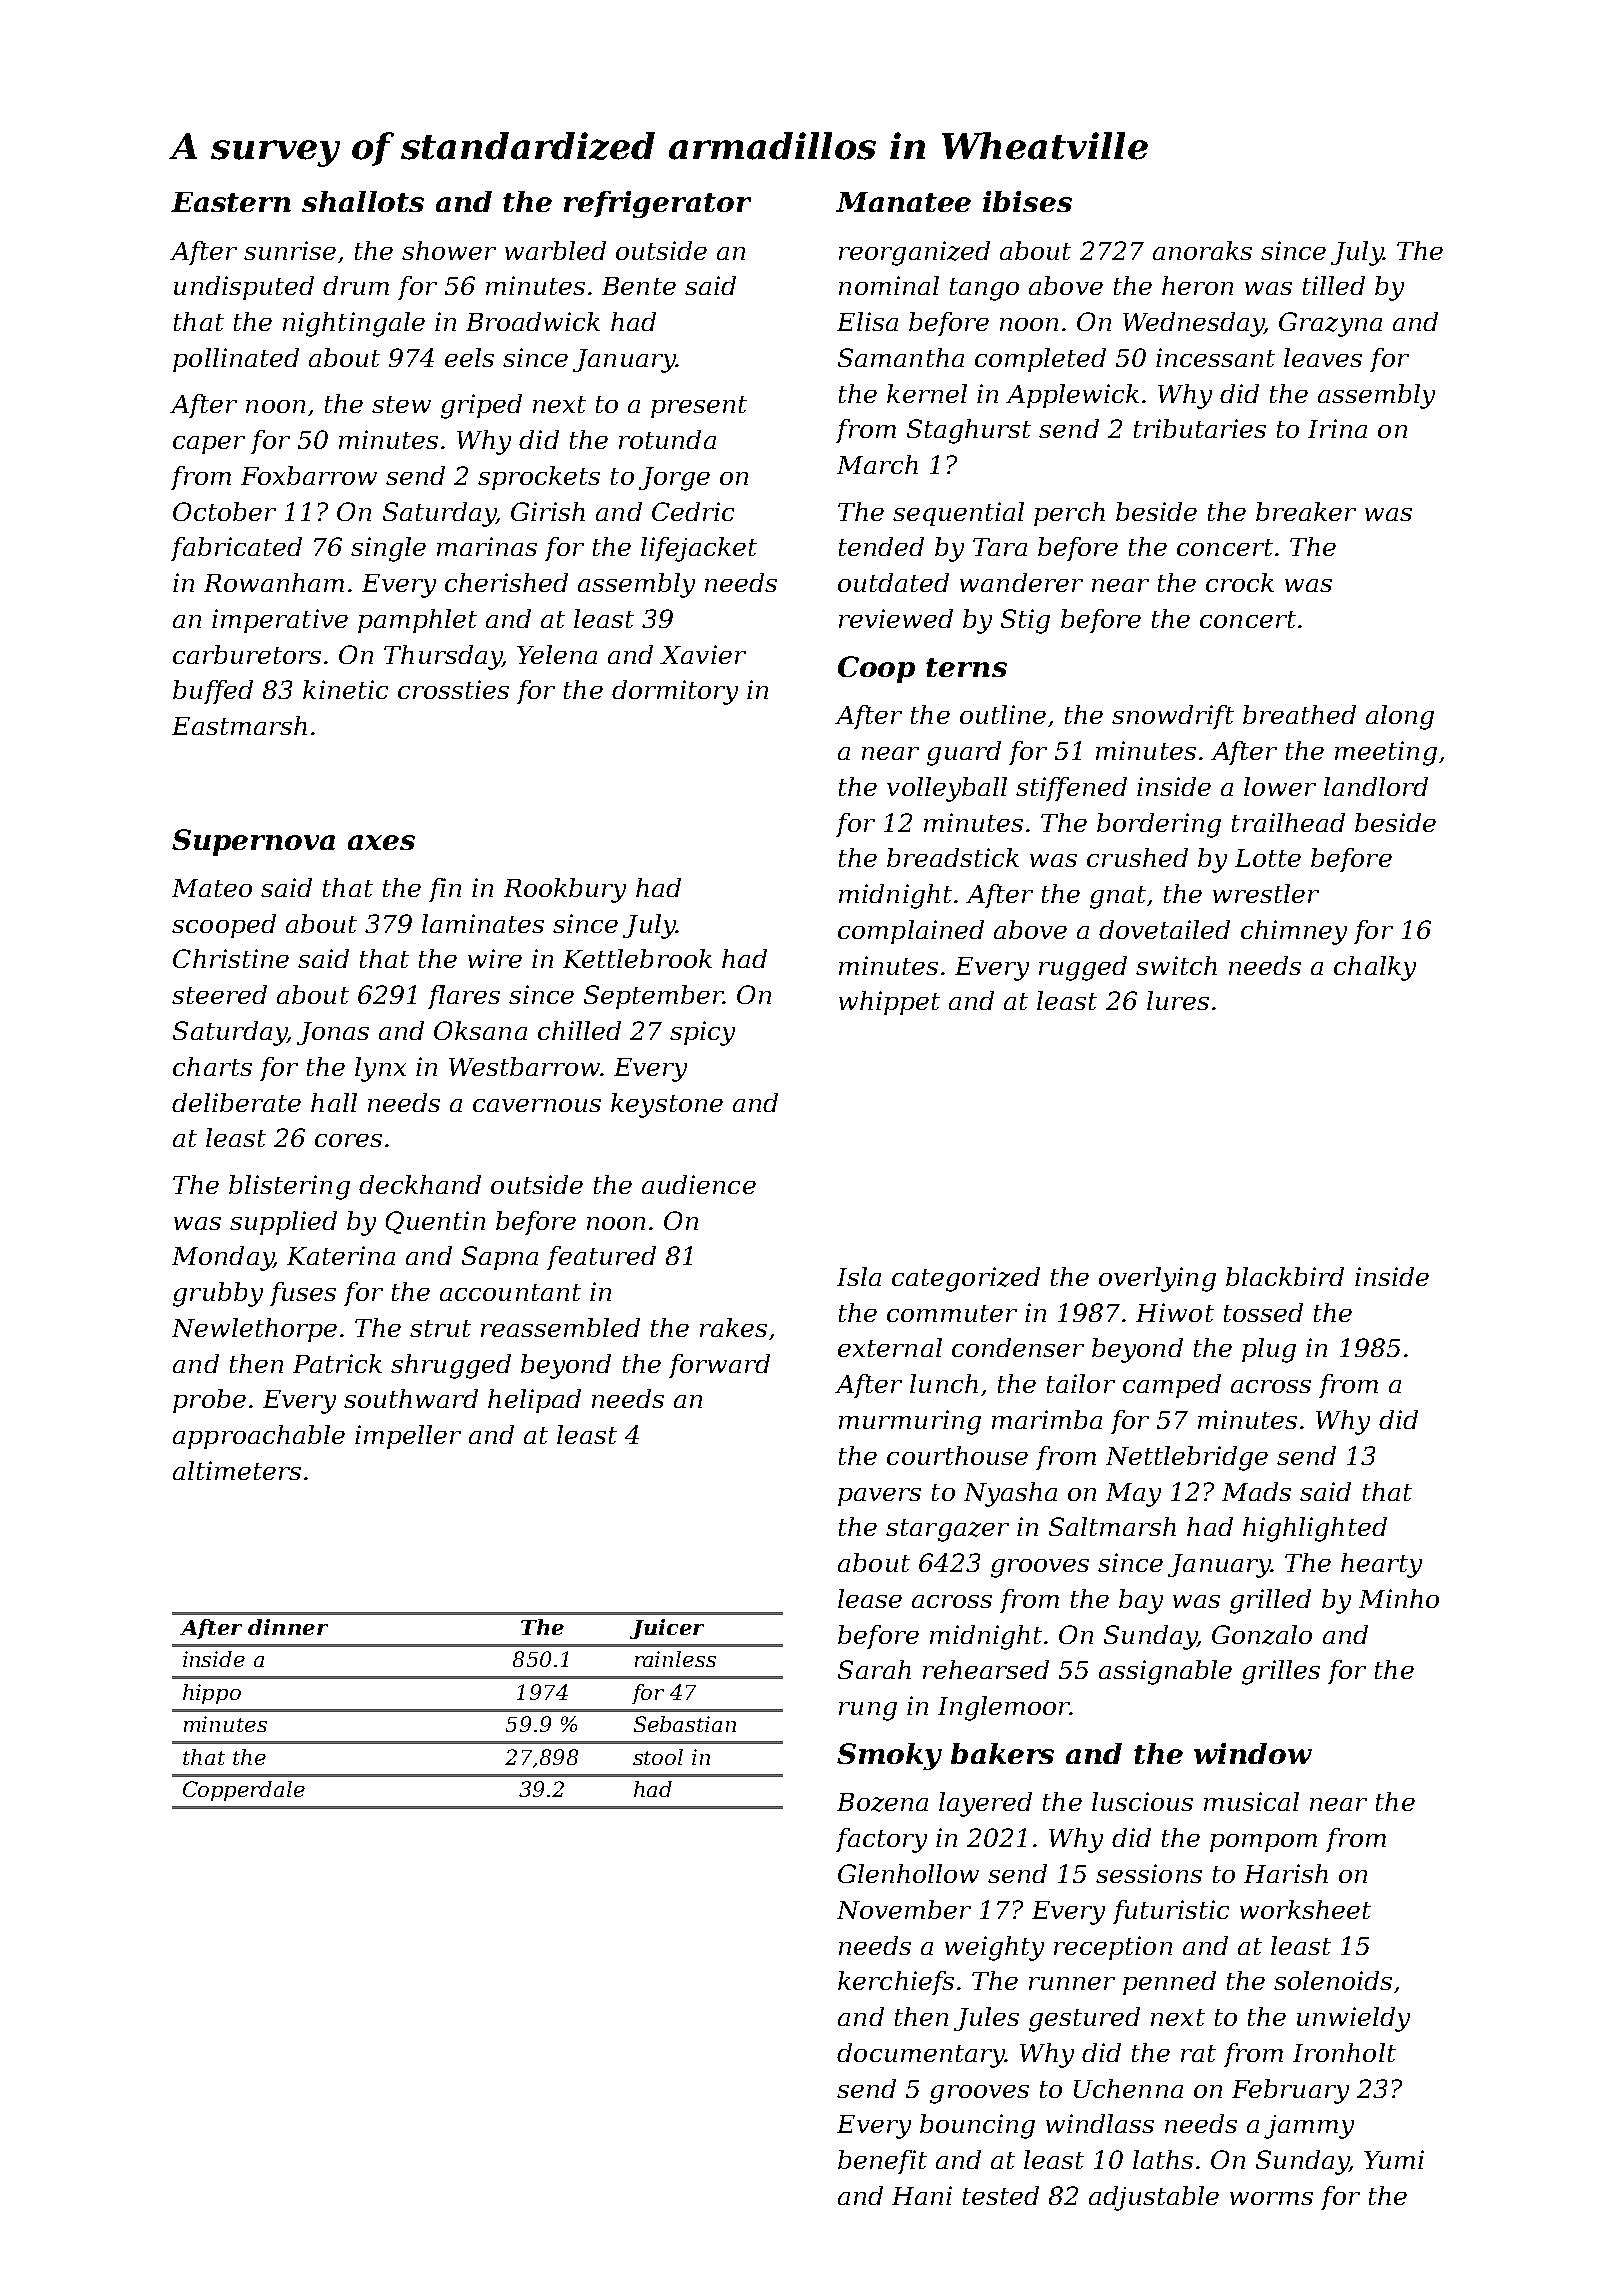 The image size is (1620, 2292). Describe the element at coordinates (244, 1791) in the image. I see `Copperdale` at that location.
